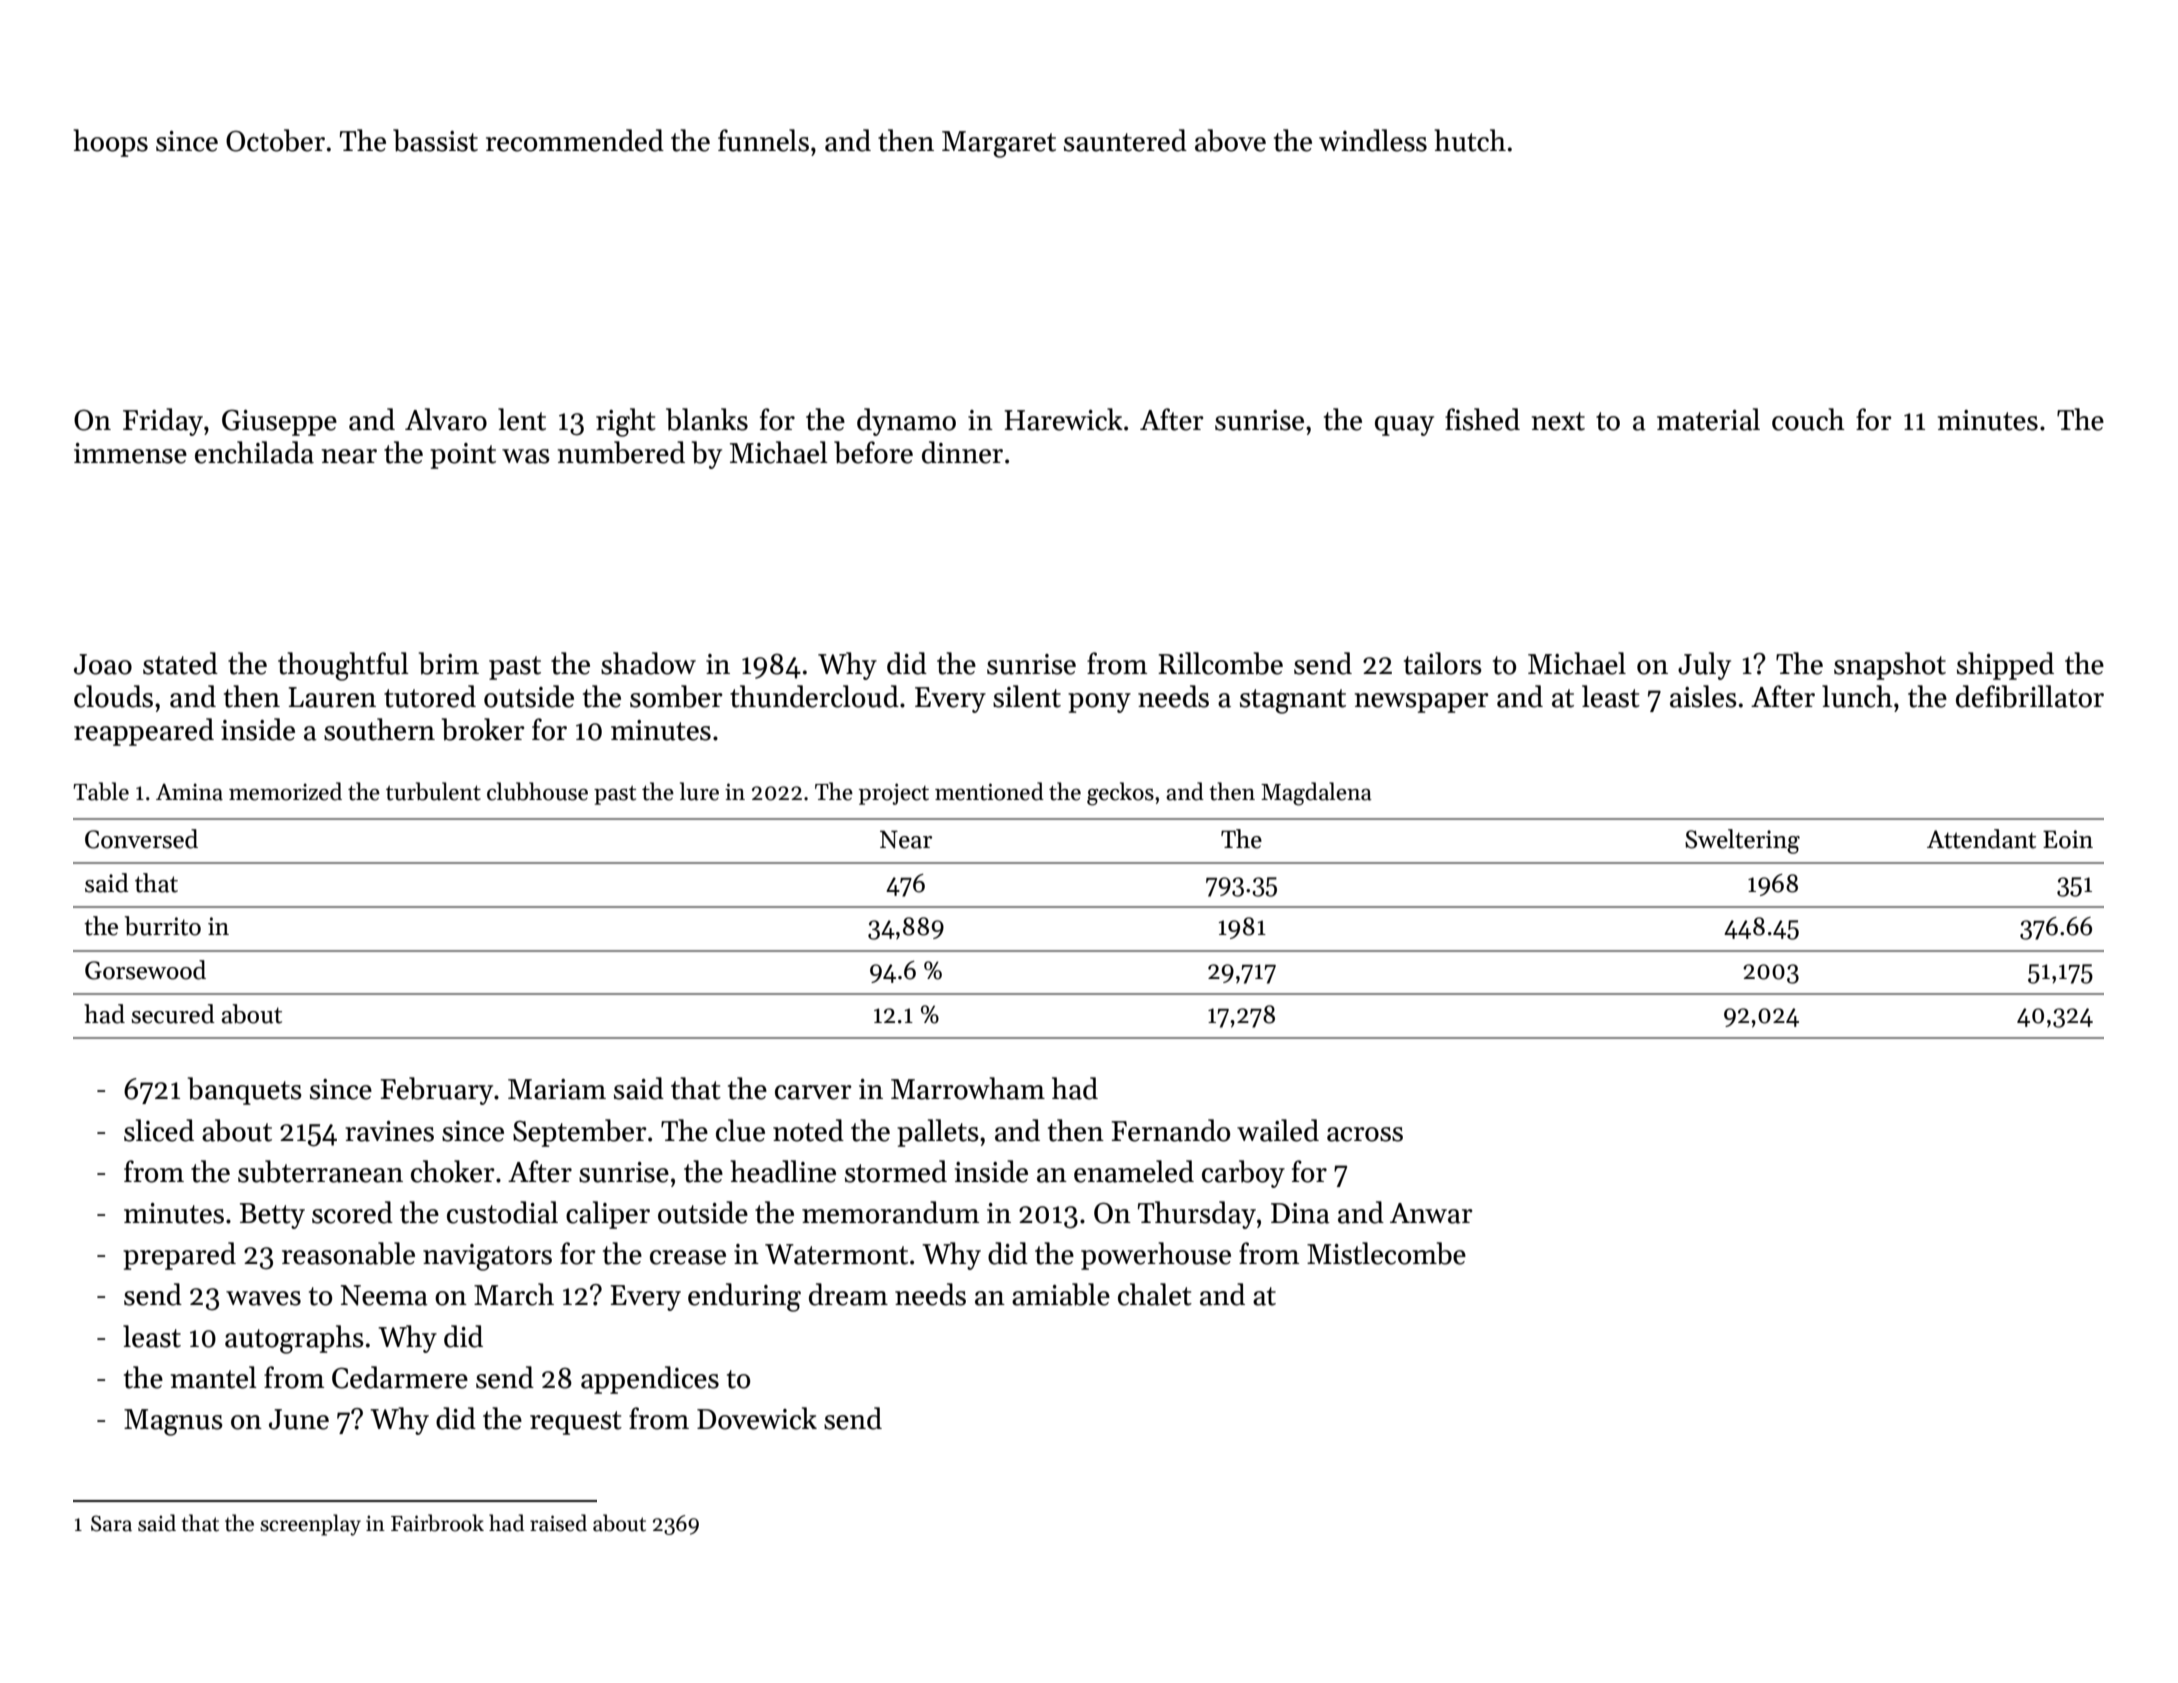 The width and height of the image is (2178, 1683). I want to click on Mariam, so click(557, 1089).
